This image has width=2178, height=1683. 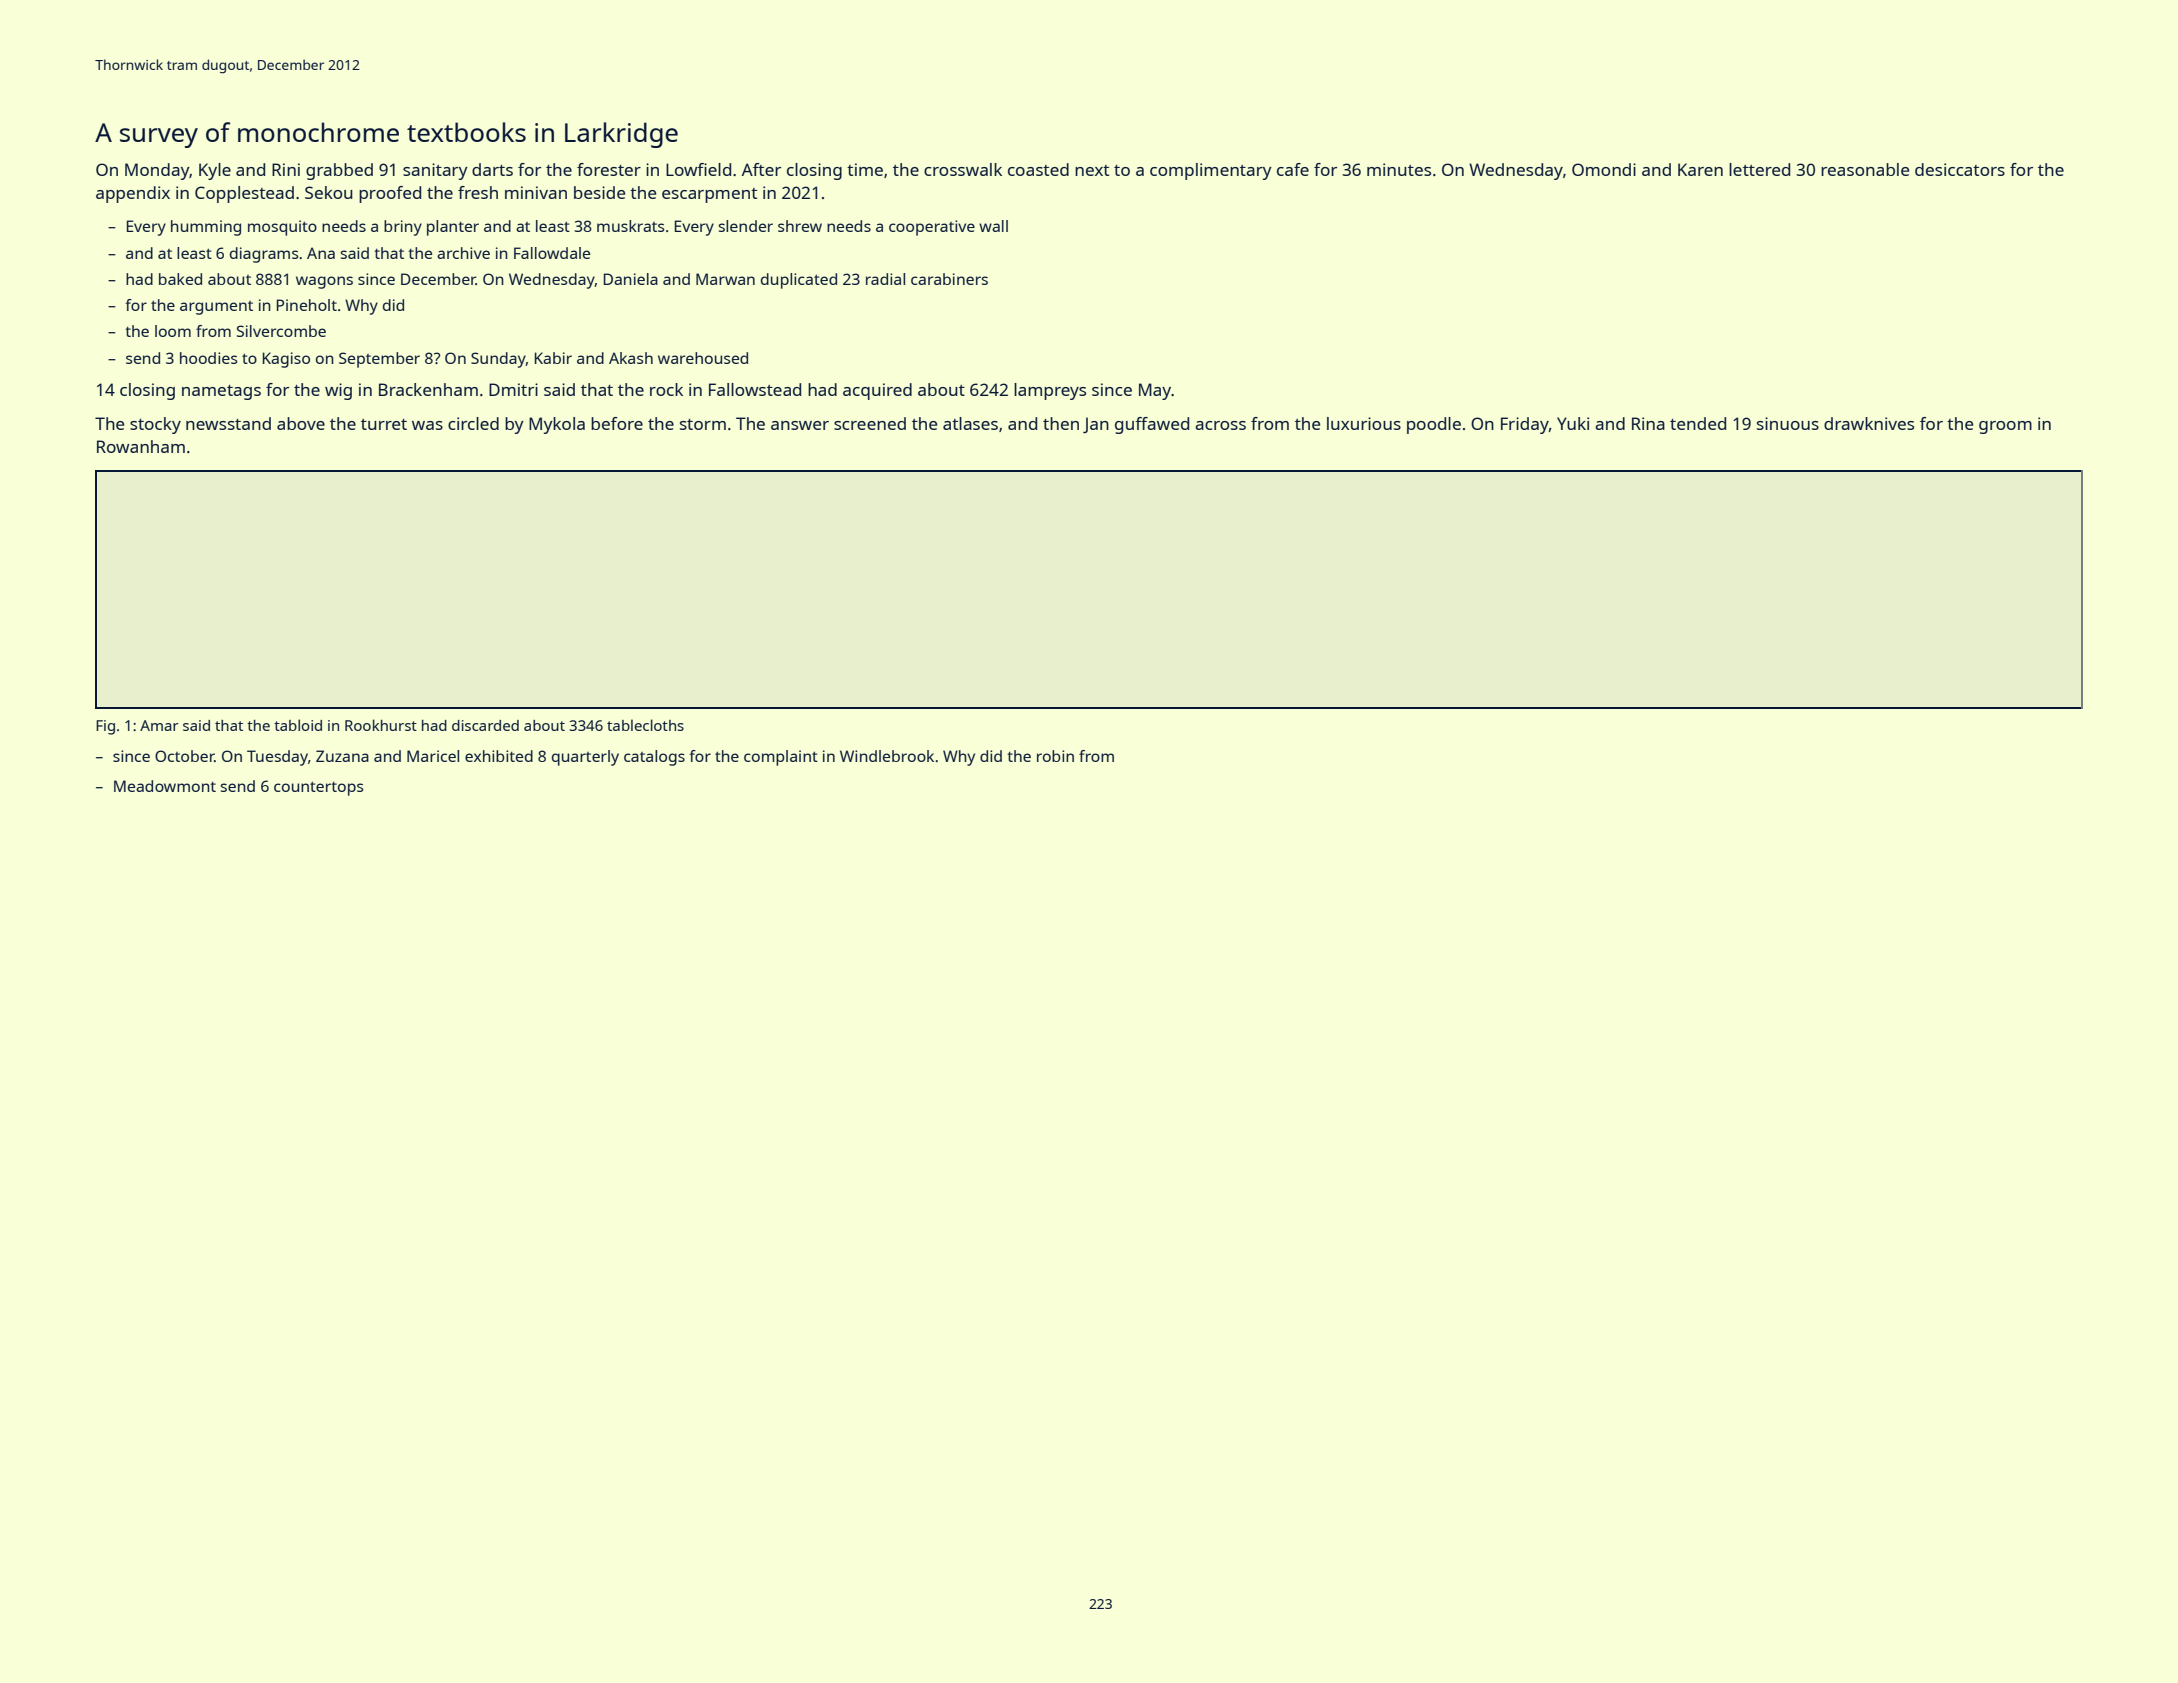 I want to click on minutes, so click(x=1399, y=169).
